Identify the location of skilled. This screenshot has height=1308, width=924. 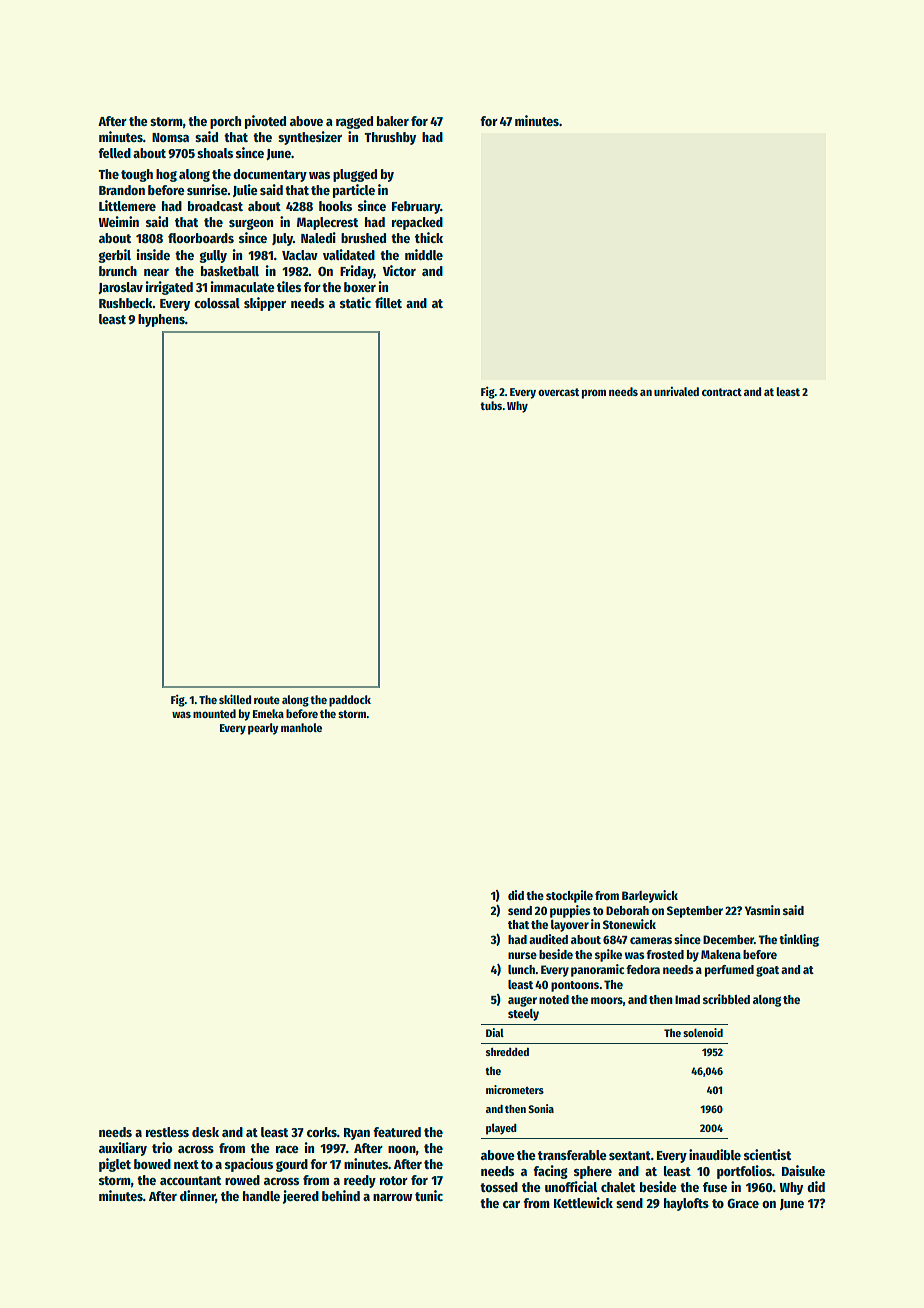
(235, 699).
